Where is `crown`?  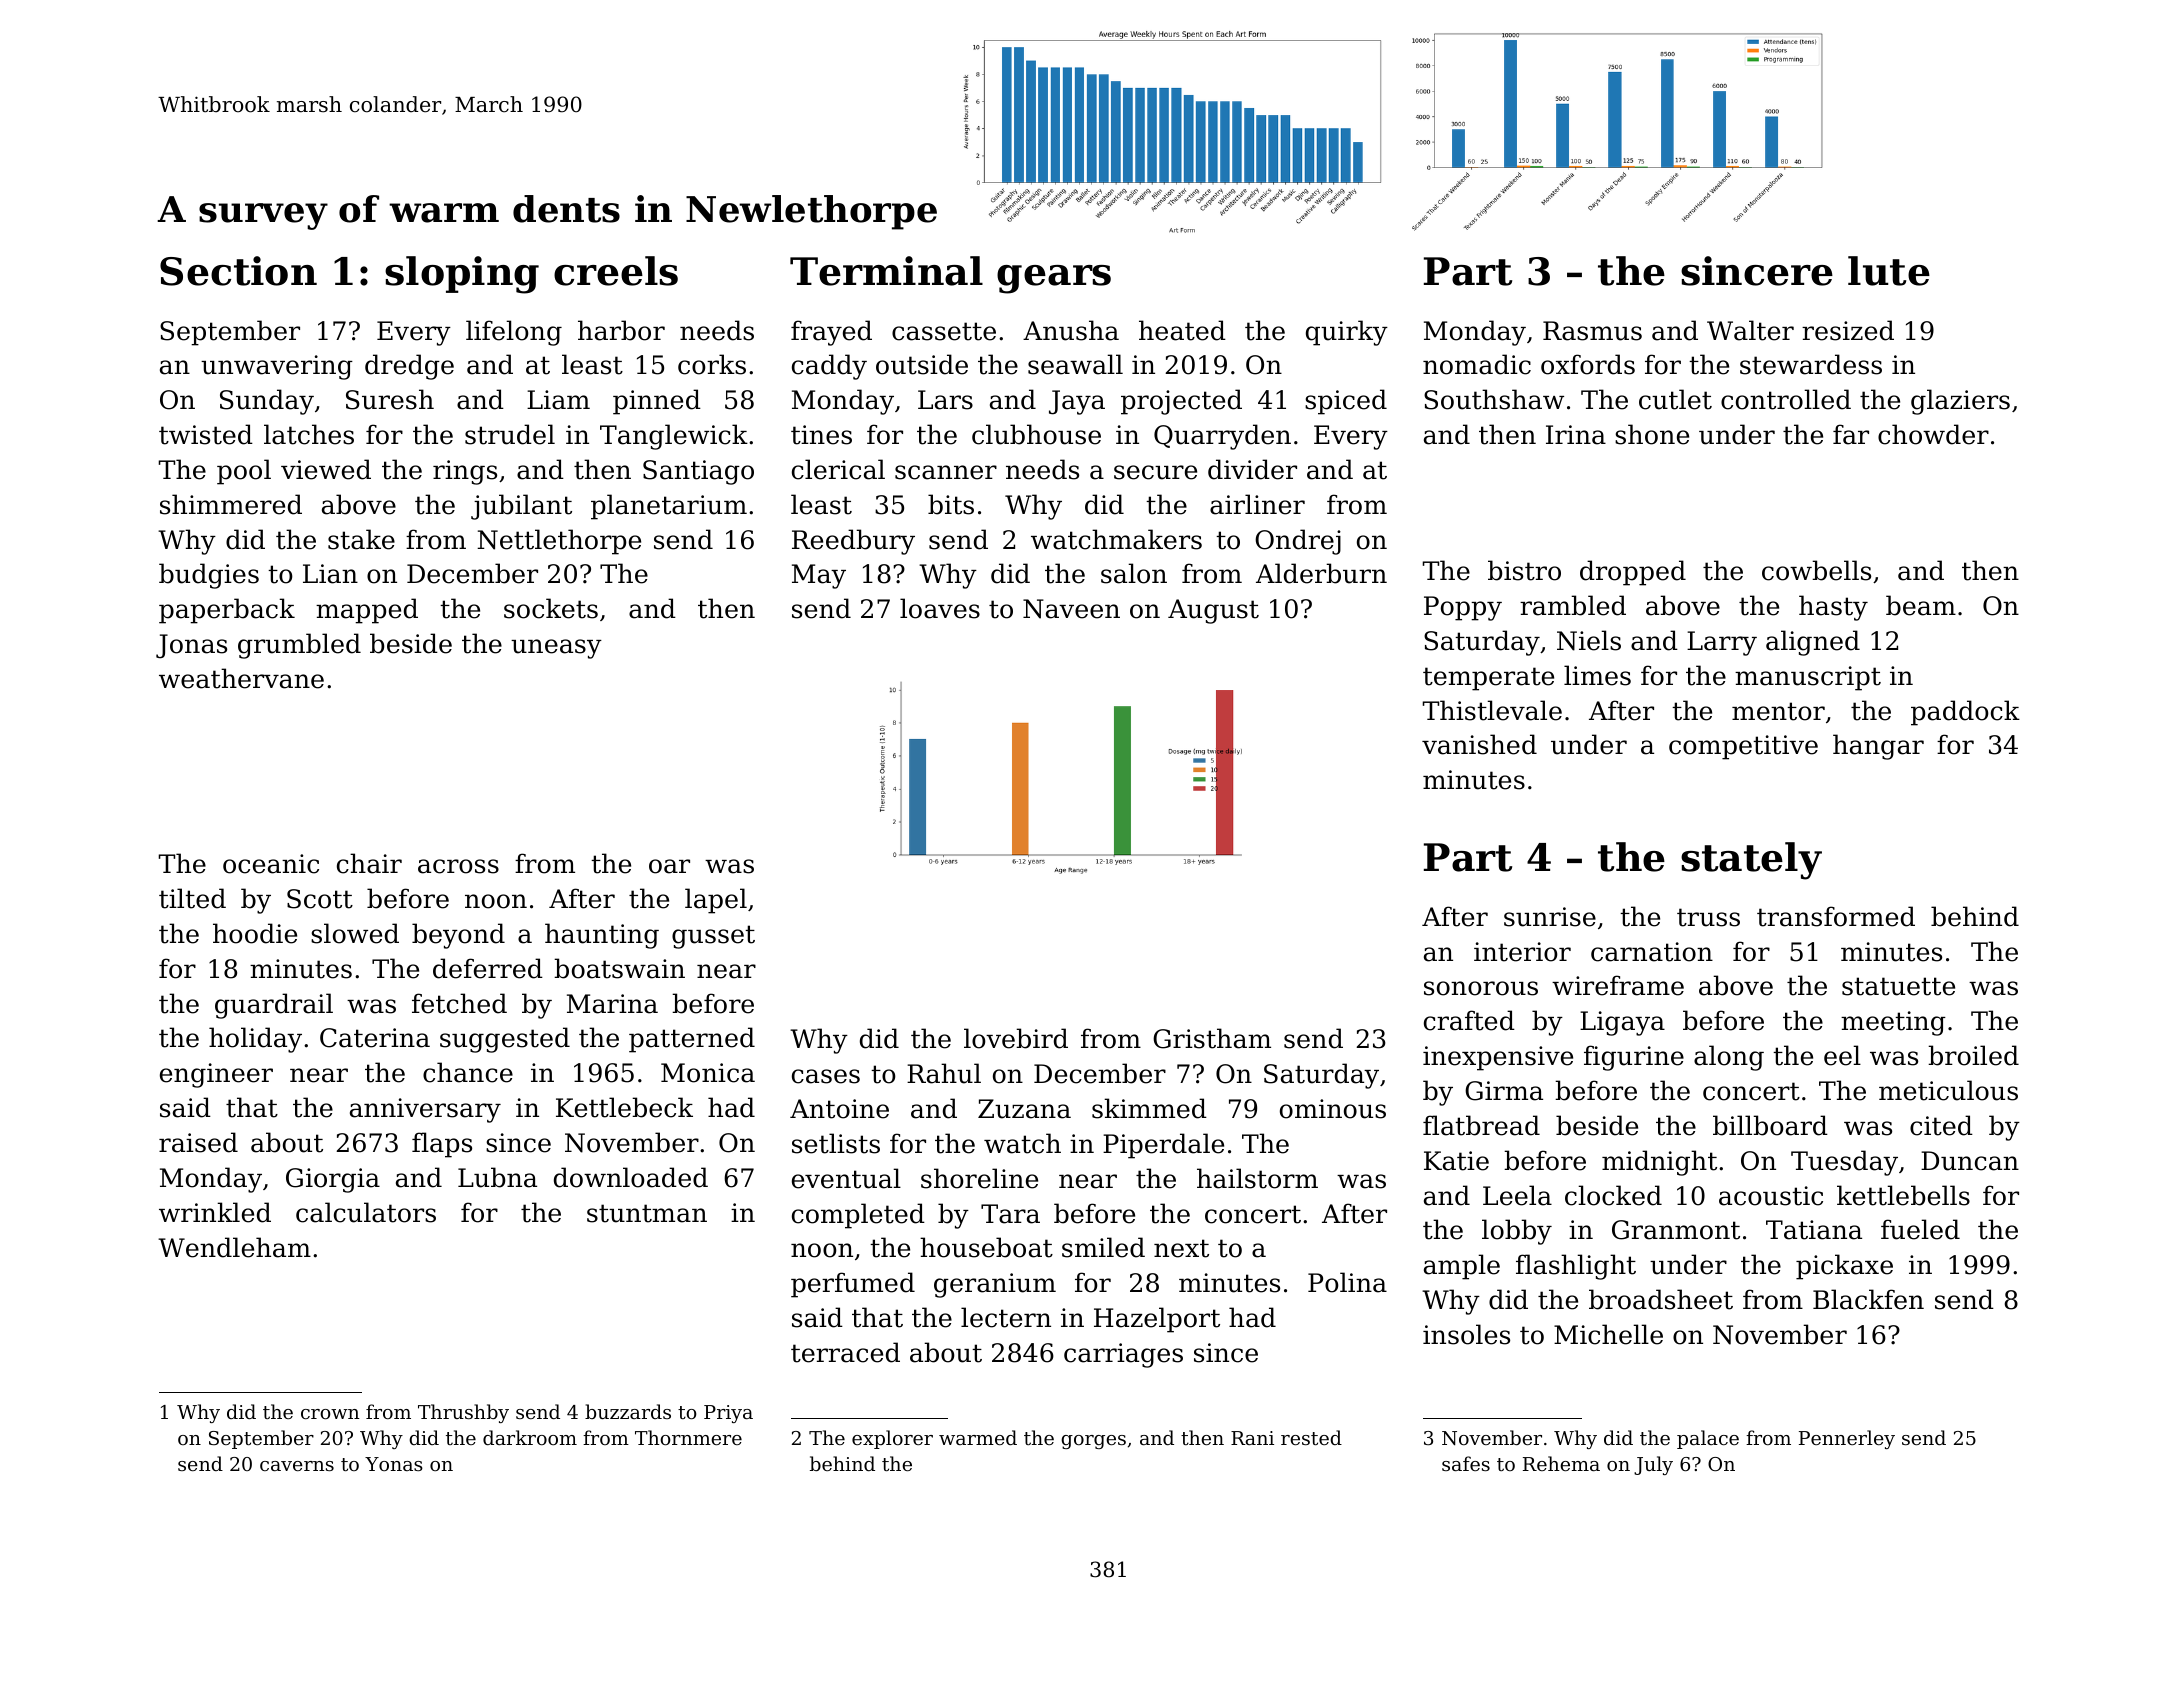 crown is located at coordinates (330, 1414).
